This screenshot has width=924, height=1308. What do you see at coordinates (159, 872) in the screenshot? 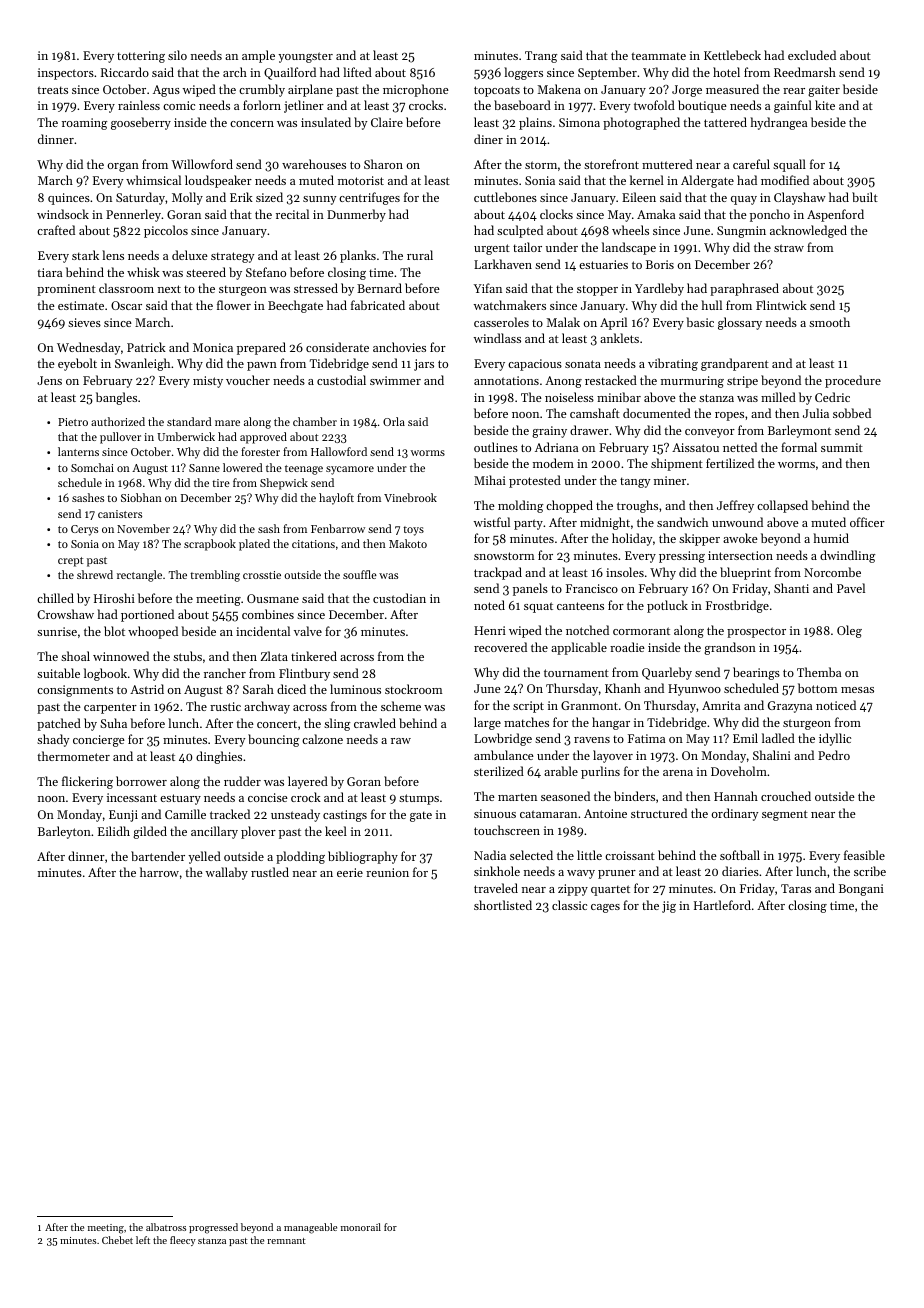
I see `harrow` at bounding box center [159, 872].
